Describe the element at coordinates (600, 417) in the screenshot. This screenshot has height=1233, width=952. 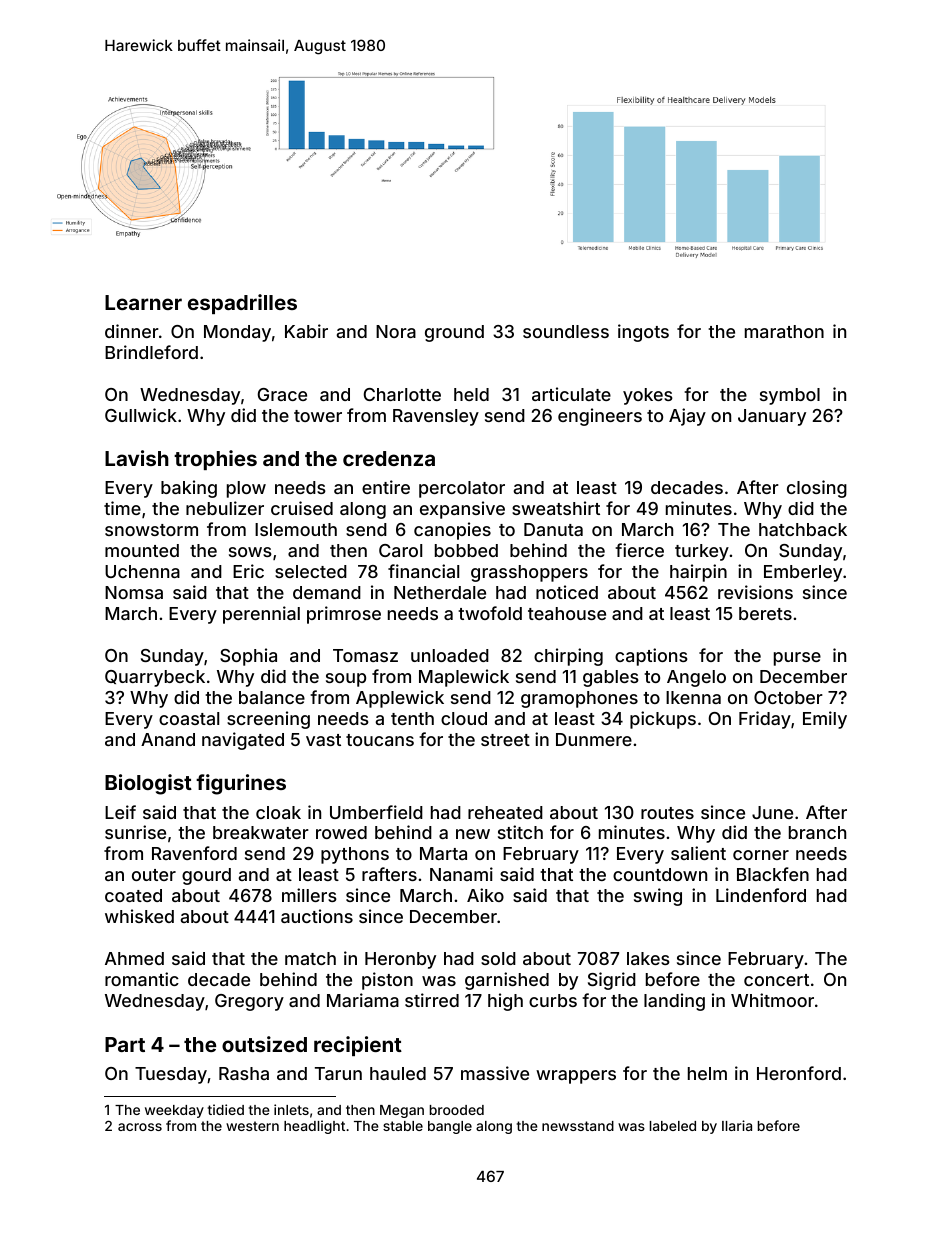
I see `engineers` at that location.
